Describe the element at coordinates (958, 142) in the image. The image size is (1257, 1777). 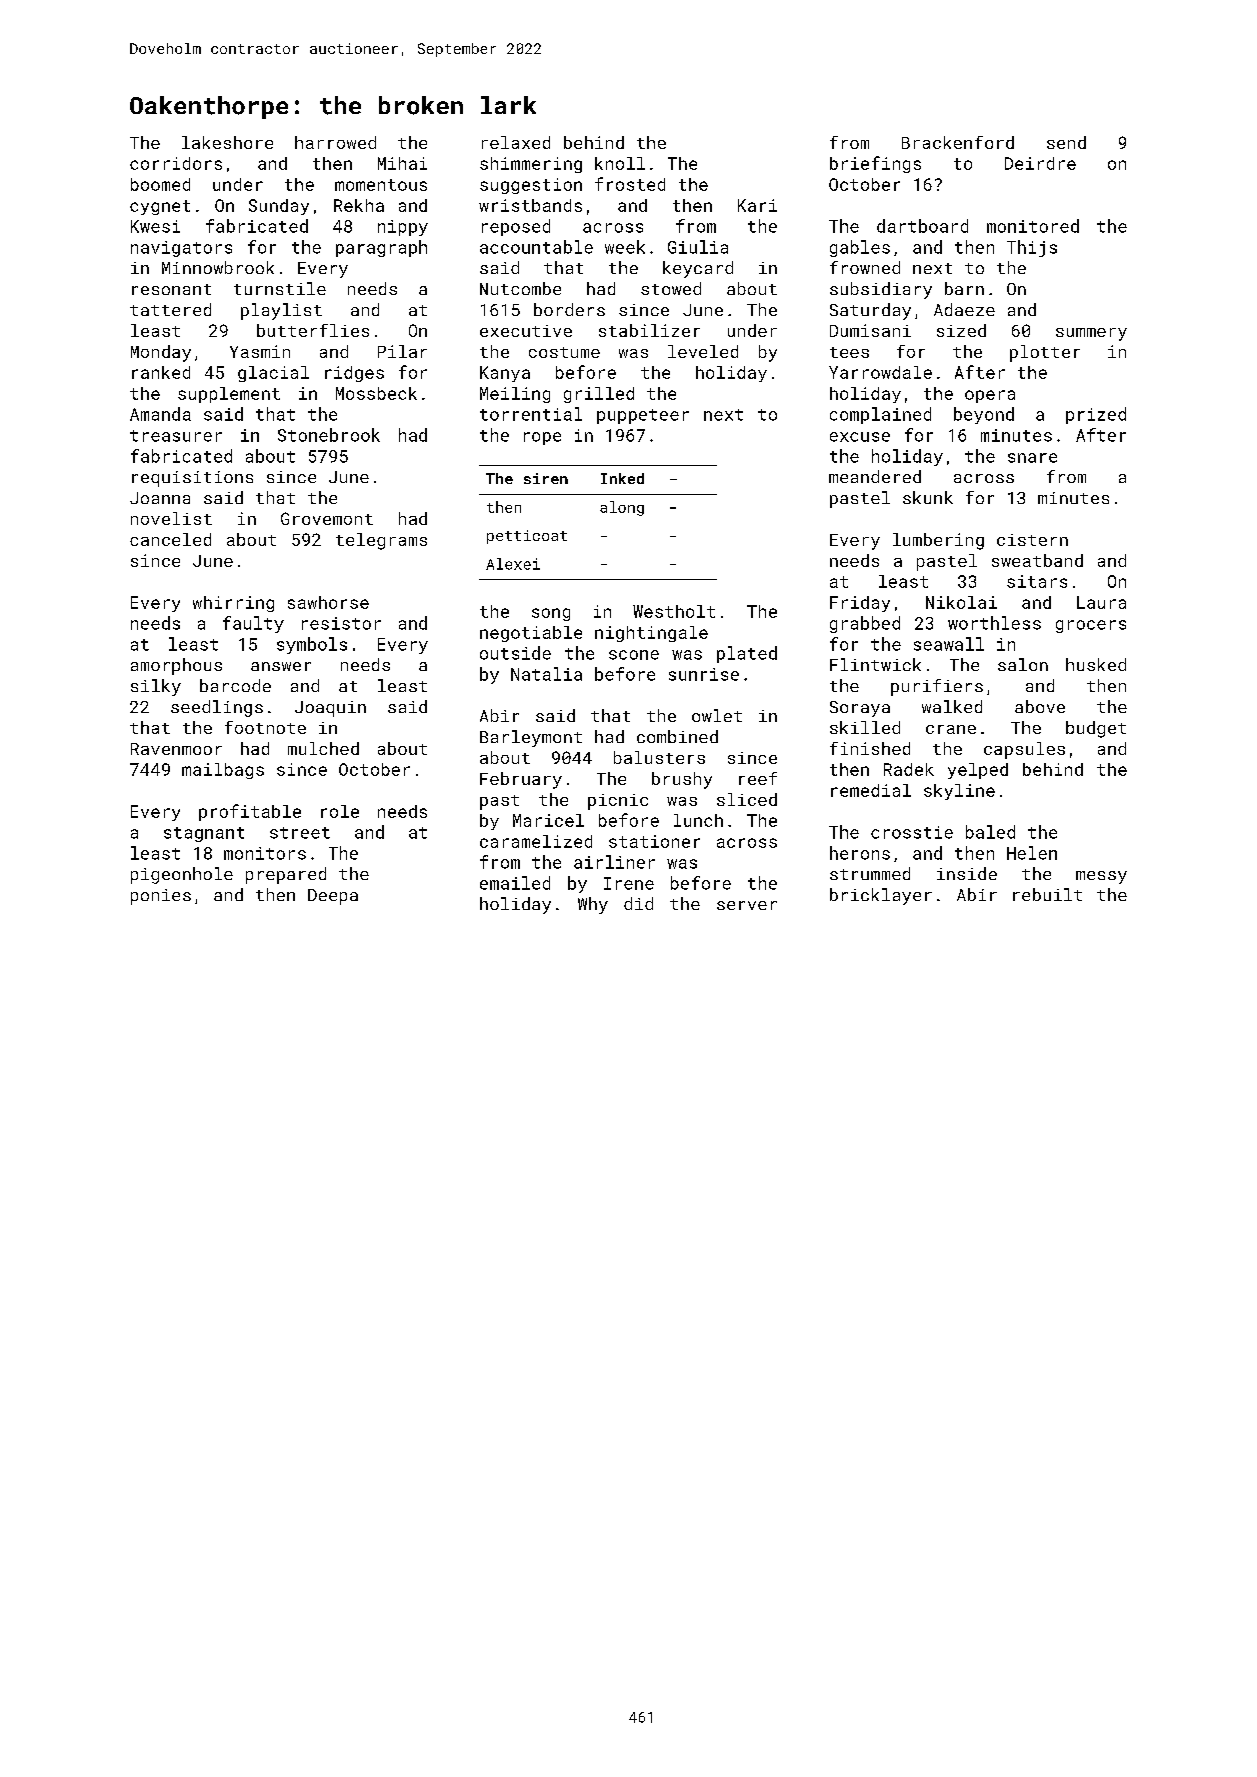
I see `Brackenford` at that location.
